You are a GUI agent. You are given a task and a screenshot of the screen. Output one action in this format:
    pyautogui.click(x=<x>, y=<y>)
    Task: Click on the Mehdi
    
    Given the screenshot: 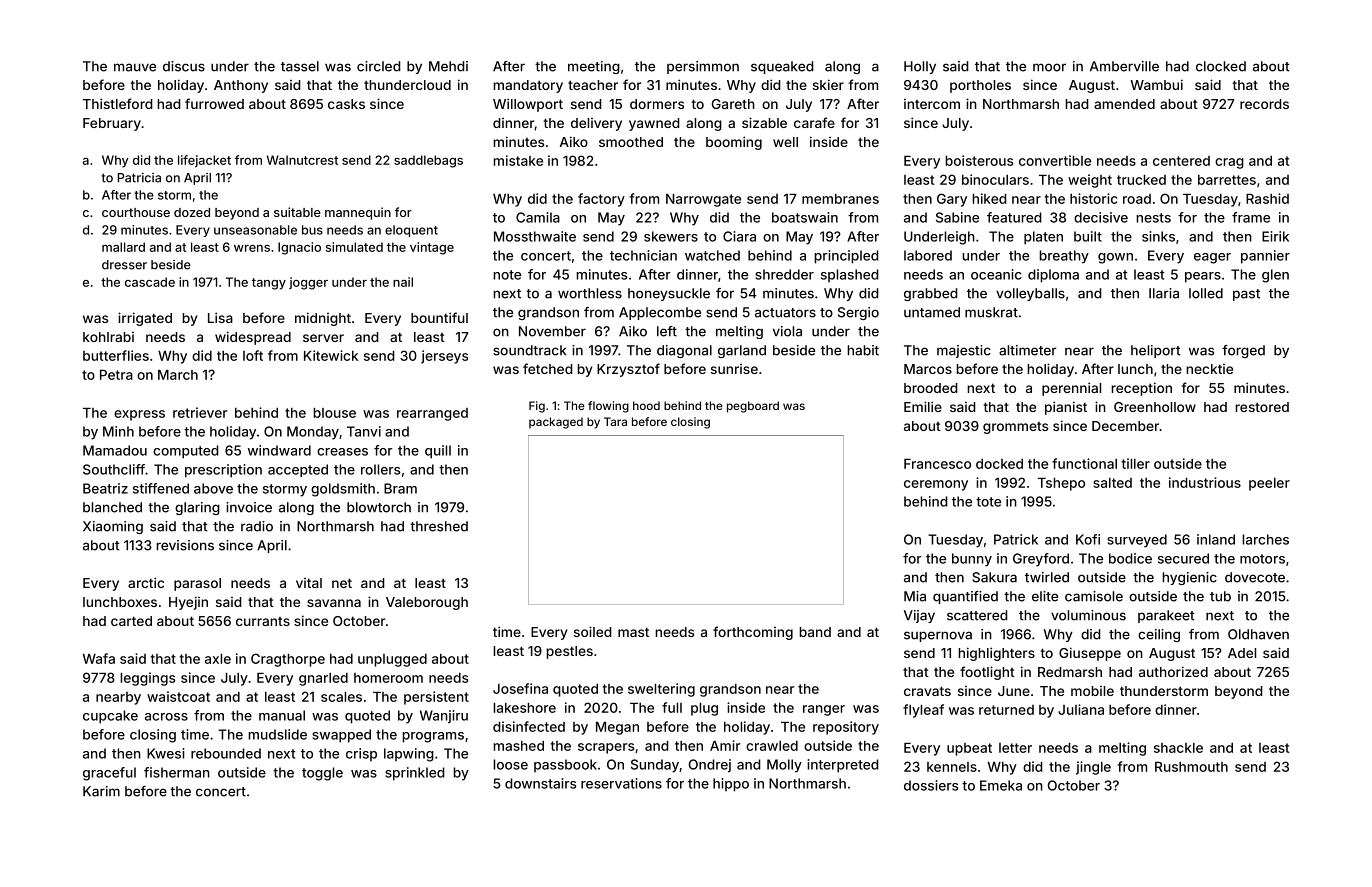 What is the action you would take?
    pyautogui.click(x=448, y=66)
